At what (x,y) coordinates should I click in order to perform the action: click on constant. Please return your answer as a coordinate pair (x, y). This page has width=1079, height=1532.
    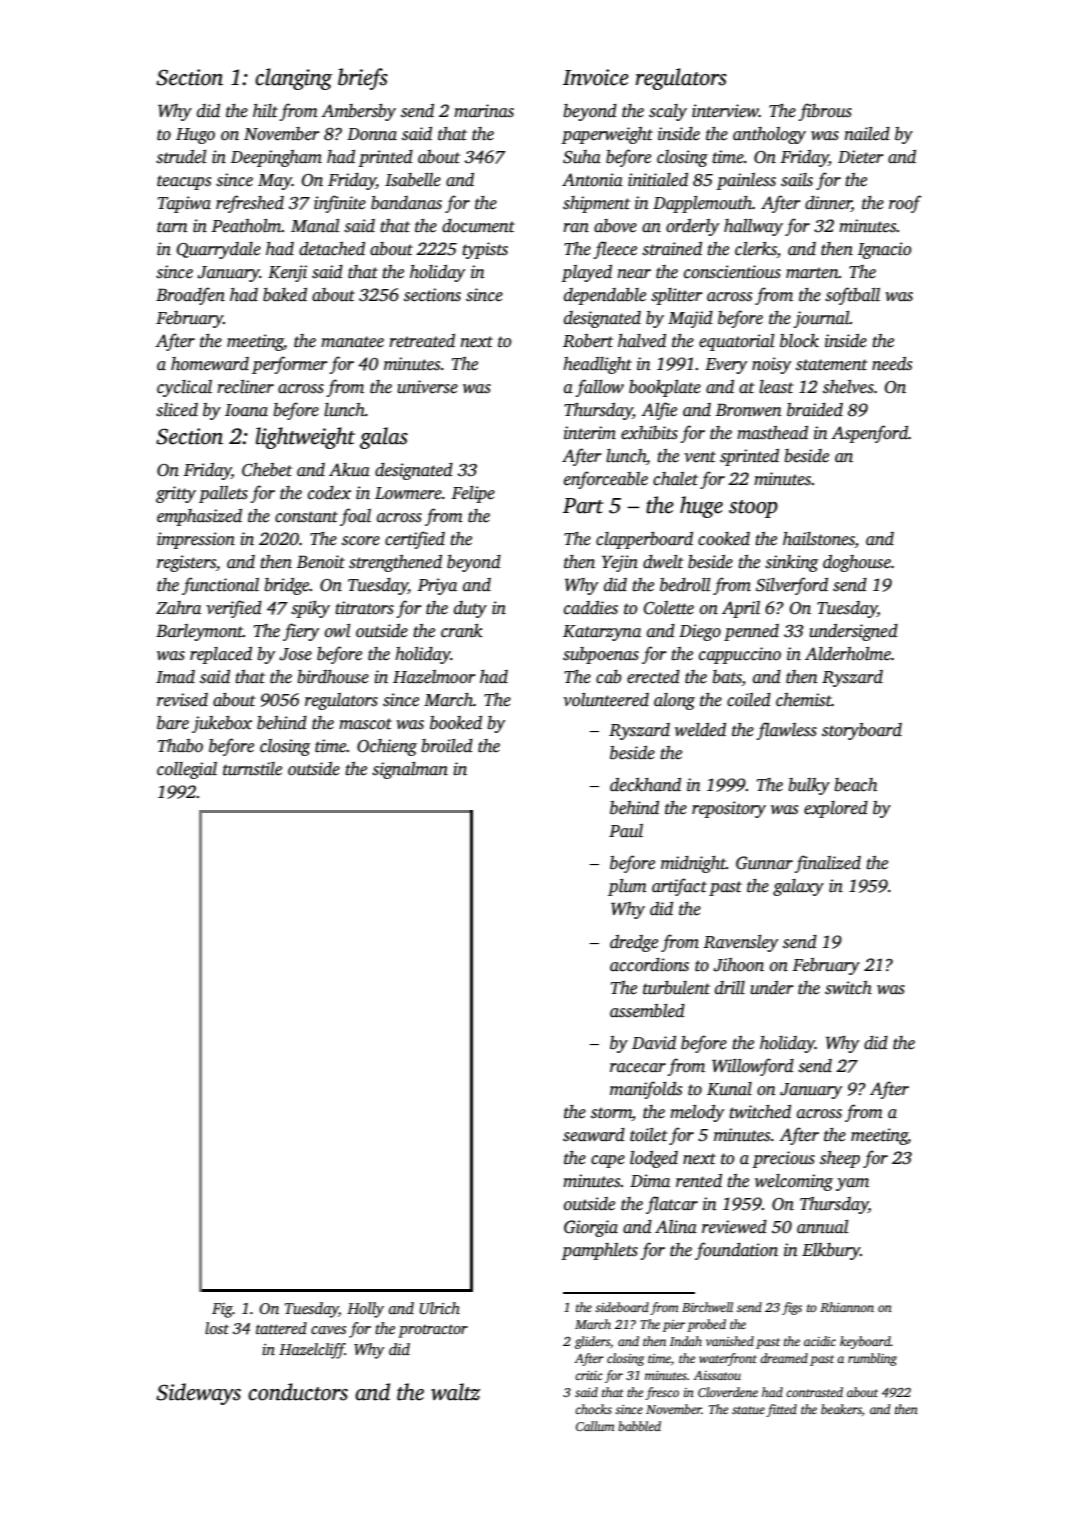
    Looking at the image, I should click on (306, 517).
